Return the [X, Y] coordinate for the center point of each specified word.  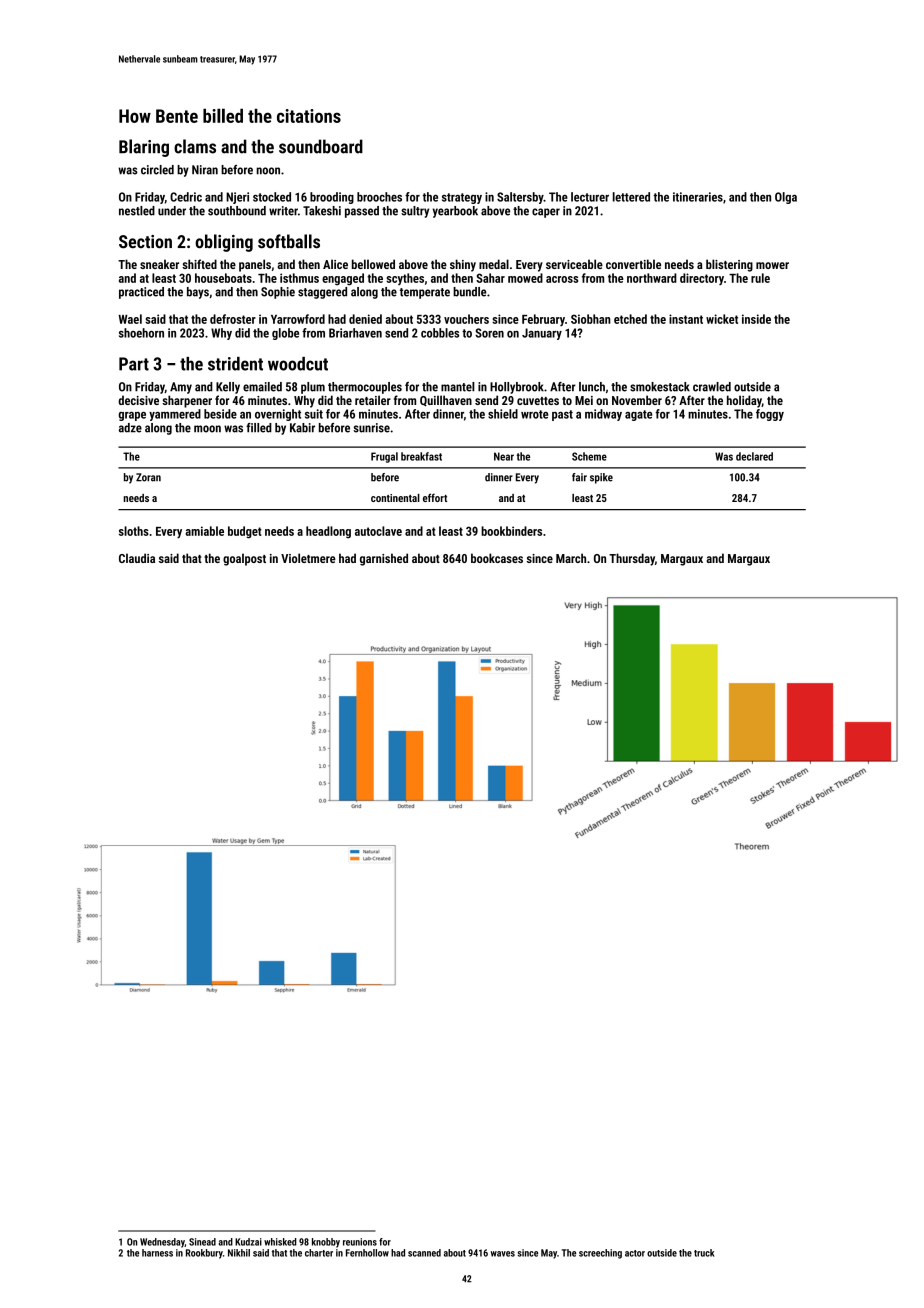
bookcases [497, 558]
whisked [280, 1242]
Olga [786, 198]
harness [157, 1253]
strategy [462, 198]
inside [756, 319]
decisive [138, 400]
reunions [360, 1242]
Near [504, 456]
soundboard [321, 146]
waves [503, 1254]
